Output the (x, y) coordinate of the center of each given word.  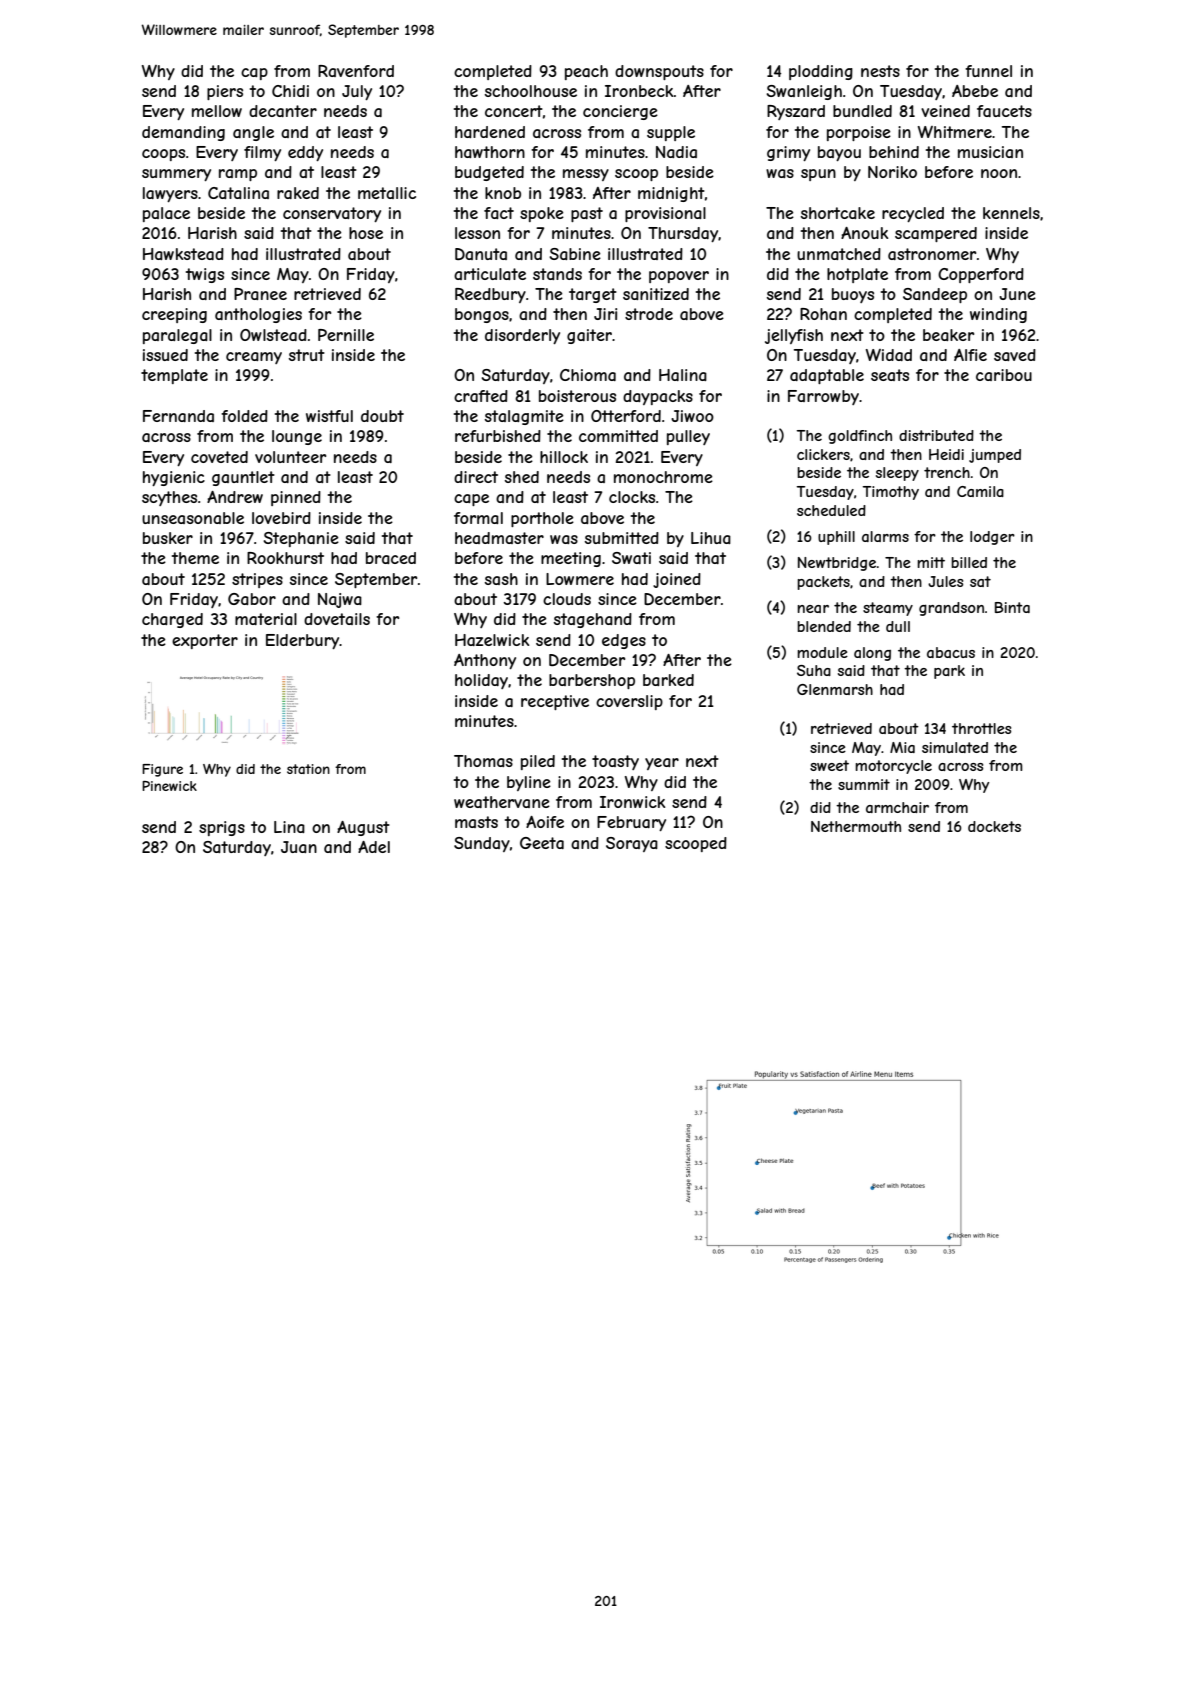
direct (476, 477)
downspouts (659, 72)
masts (476, 822)
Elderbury (303, 641)
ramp (238, 175)
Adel (374, 847)
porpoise (859, 133)
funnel (988, 71)
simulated (955, 747)
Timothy (891, 493)
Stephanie (301, 539)
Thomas (483, 761)
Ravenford (356, 71)
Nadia (676, 152)
